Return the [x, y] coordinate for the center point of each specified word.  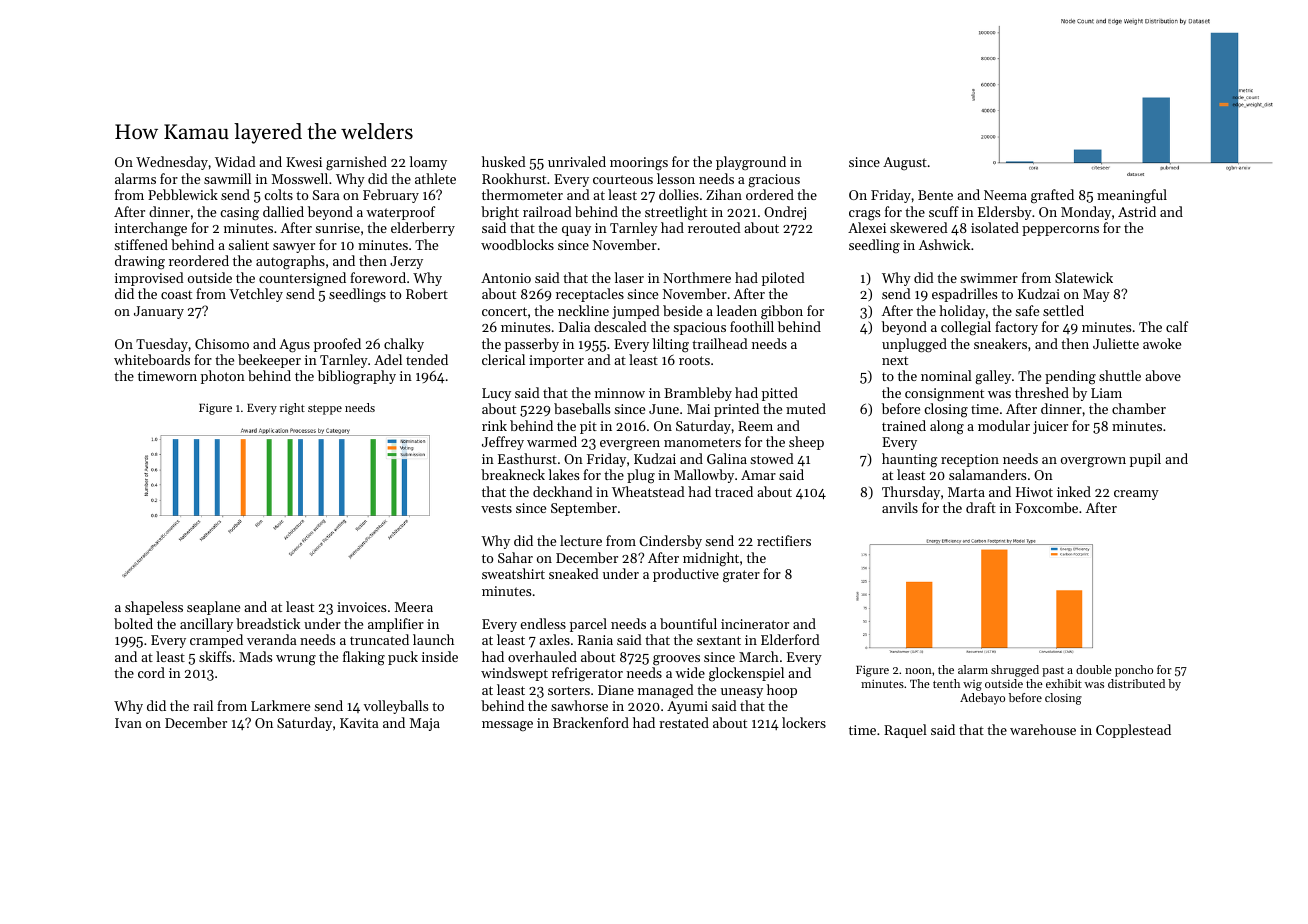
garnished [356, 163]
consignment [944, 395]
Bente [935, 195]
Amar [758, 475]
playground [751, 163]
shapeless [154, 608]
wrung [296, 660]
